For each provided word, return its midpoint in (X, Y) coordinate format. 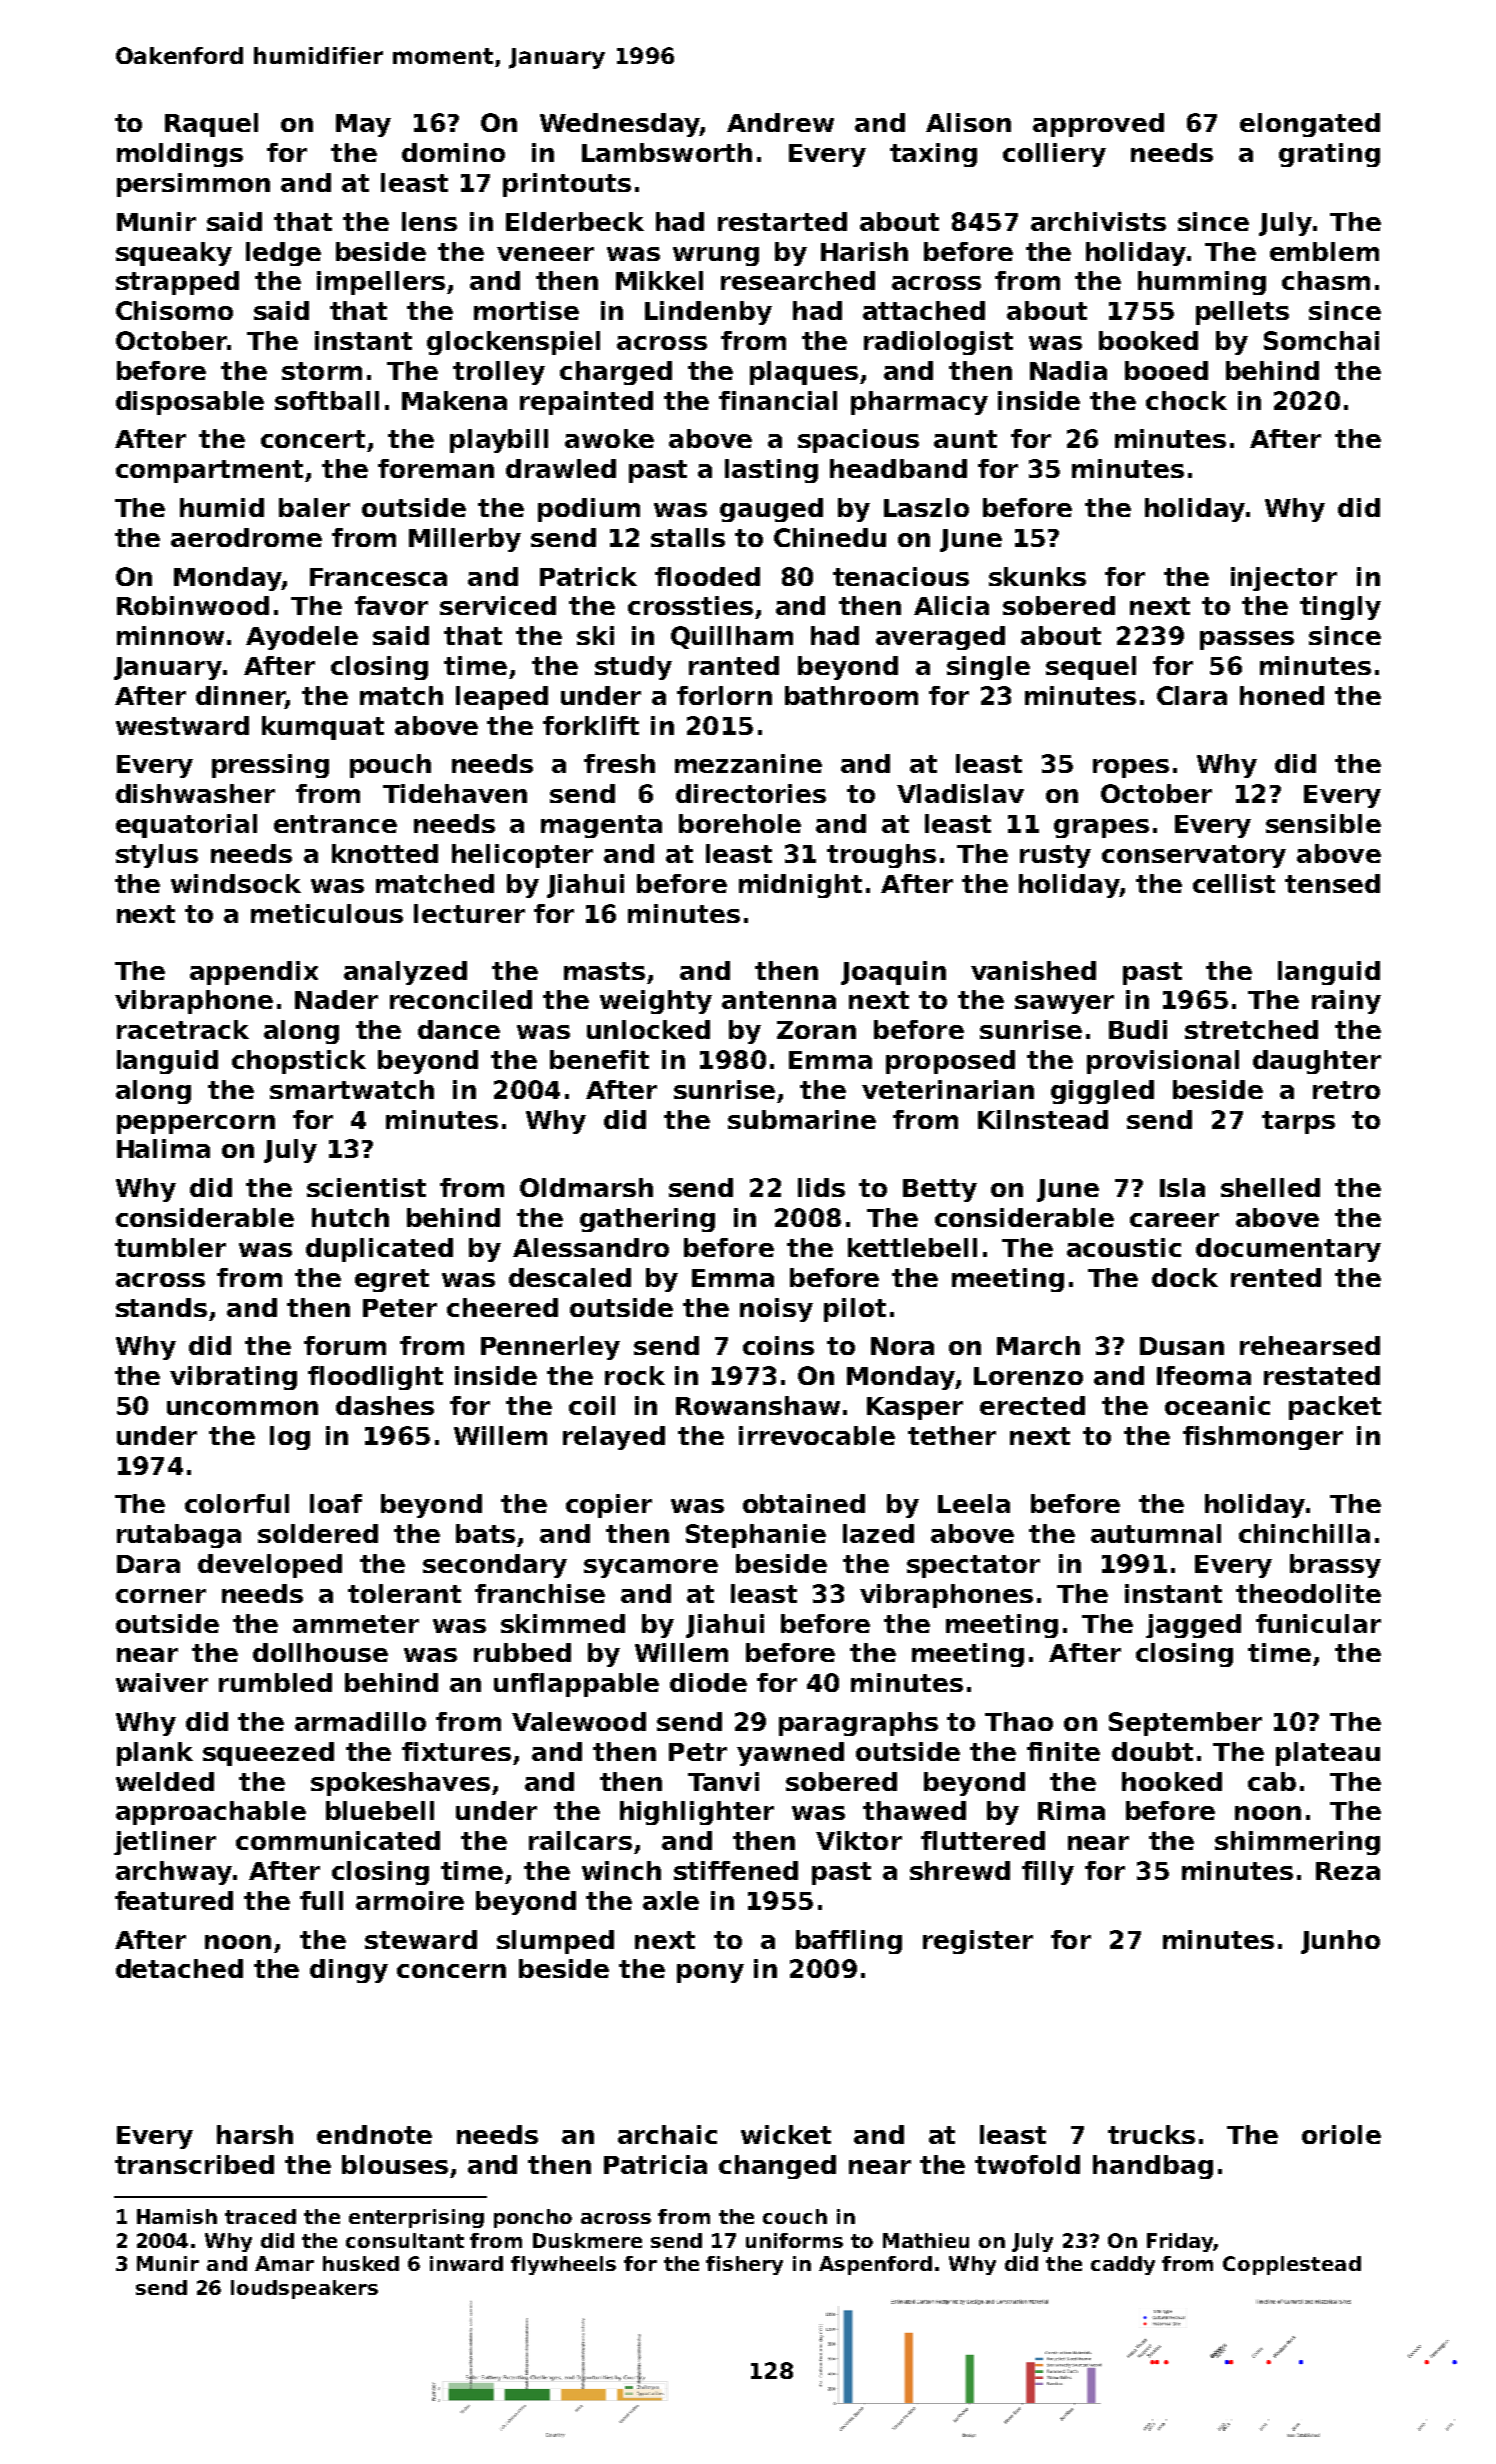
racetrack (183, 1029)
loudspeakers (304, 2289)
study (633, 668)
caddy (1123, 2265)
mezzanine (748, 763)
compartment (209, 471)
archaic (667, 2134)
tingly (1340, 608)
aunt (965, 439)
